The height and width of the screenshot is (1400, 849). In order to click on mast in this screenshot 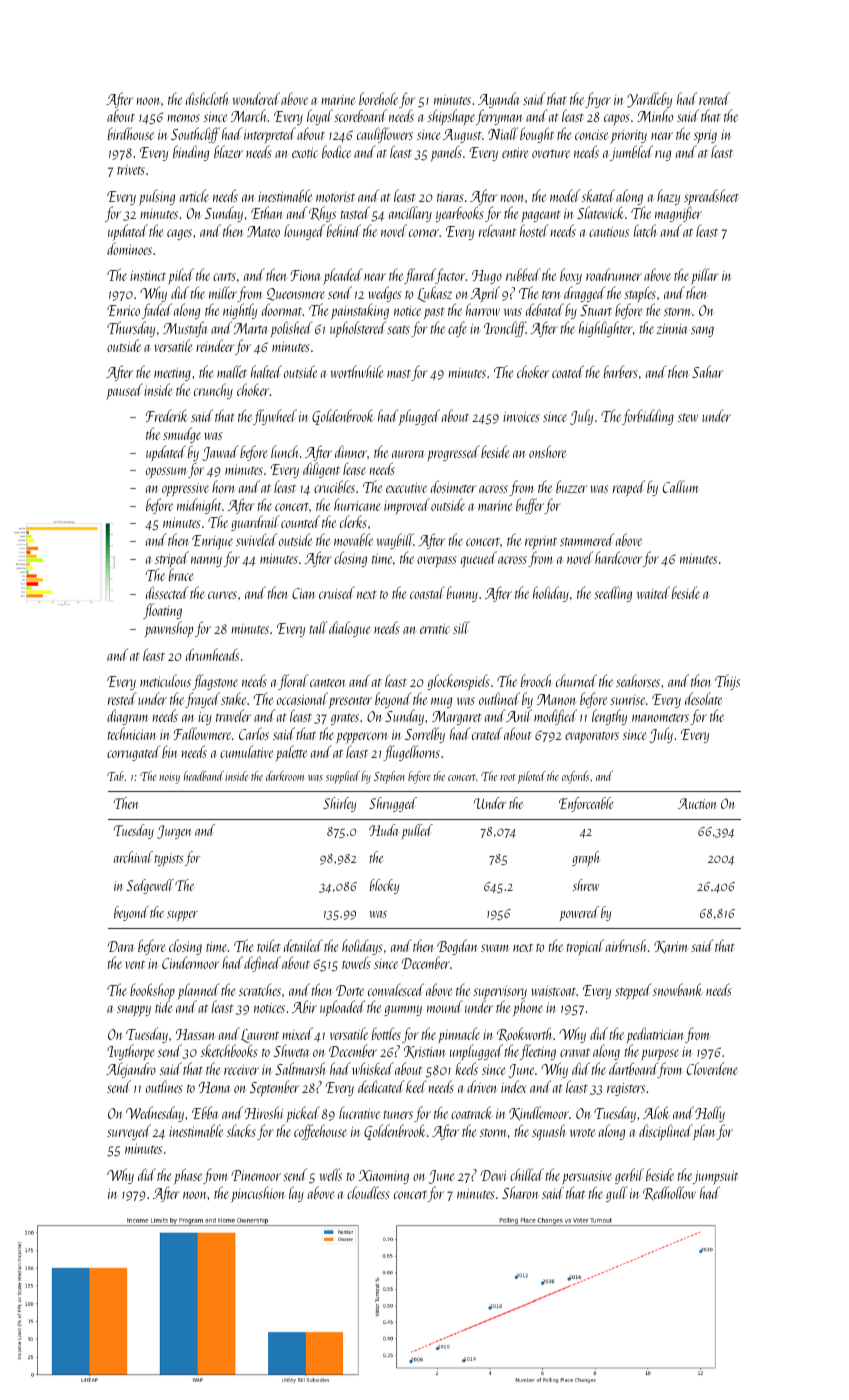, I will do `click(399, 374)`.
